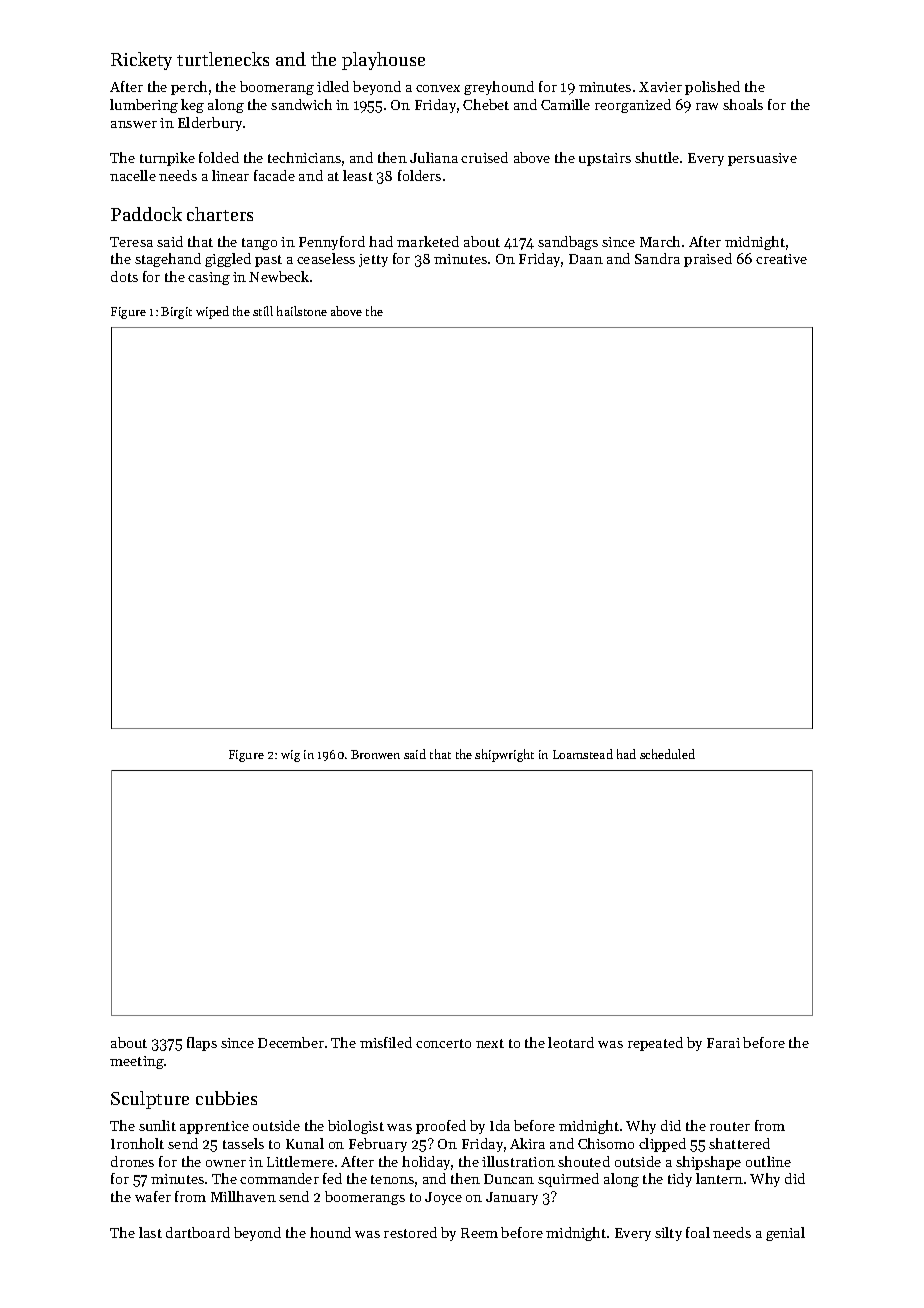 The width and height of the screenshot is (924, 1308). What do you see at coordinates (504, 755) in the screenshot?
I see `shipwright` at bounding box center [504, 755].
